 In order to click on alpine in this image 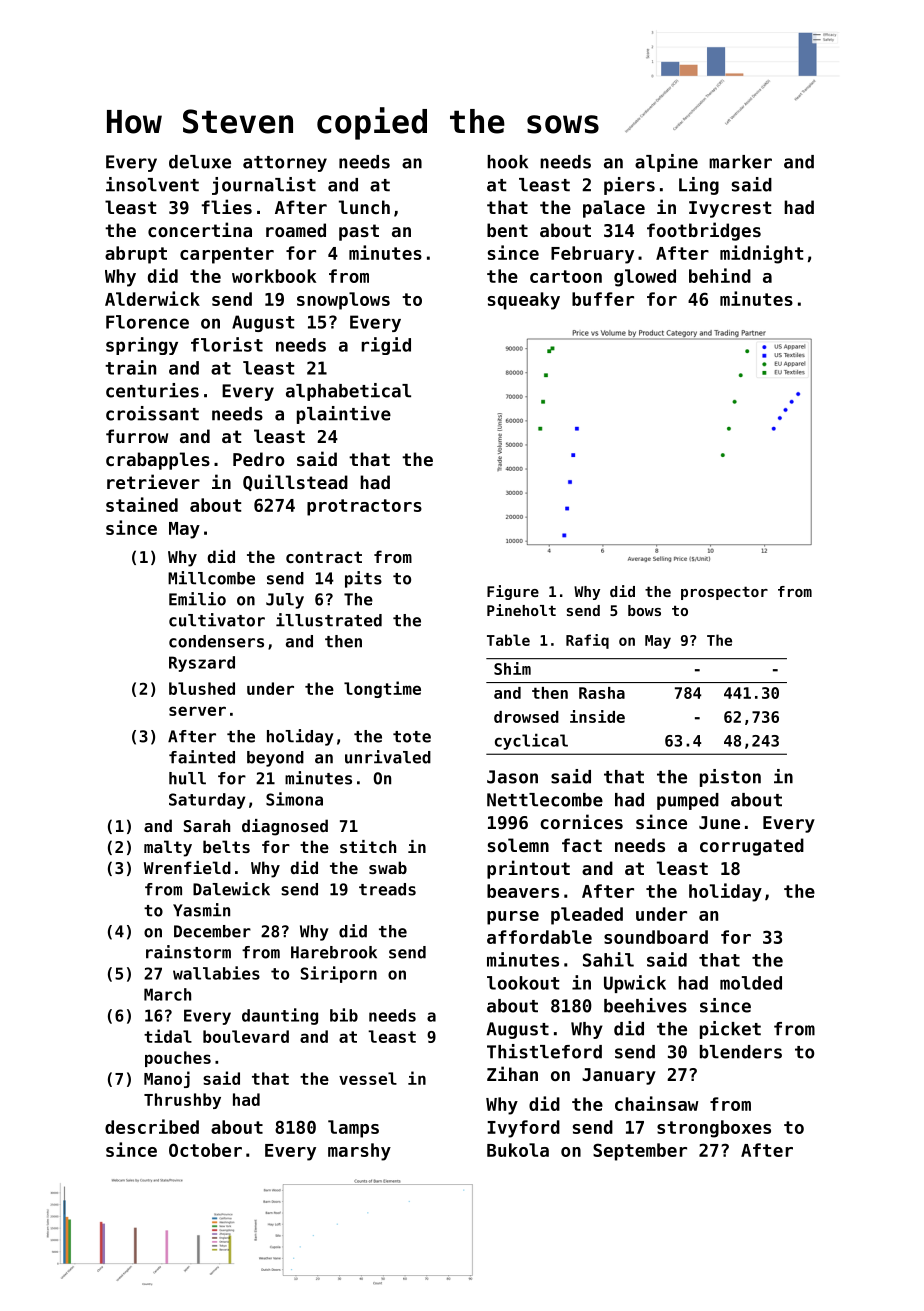, I will do `click(666, 163)`.
